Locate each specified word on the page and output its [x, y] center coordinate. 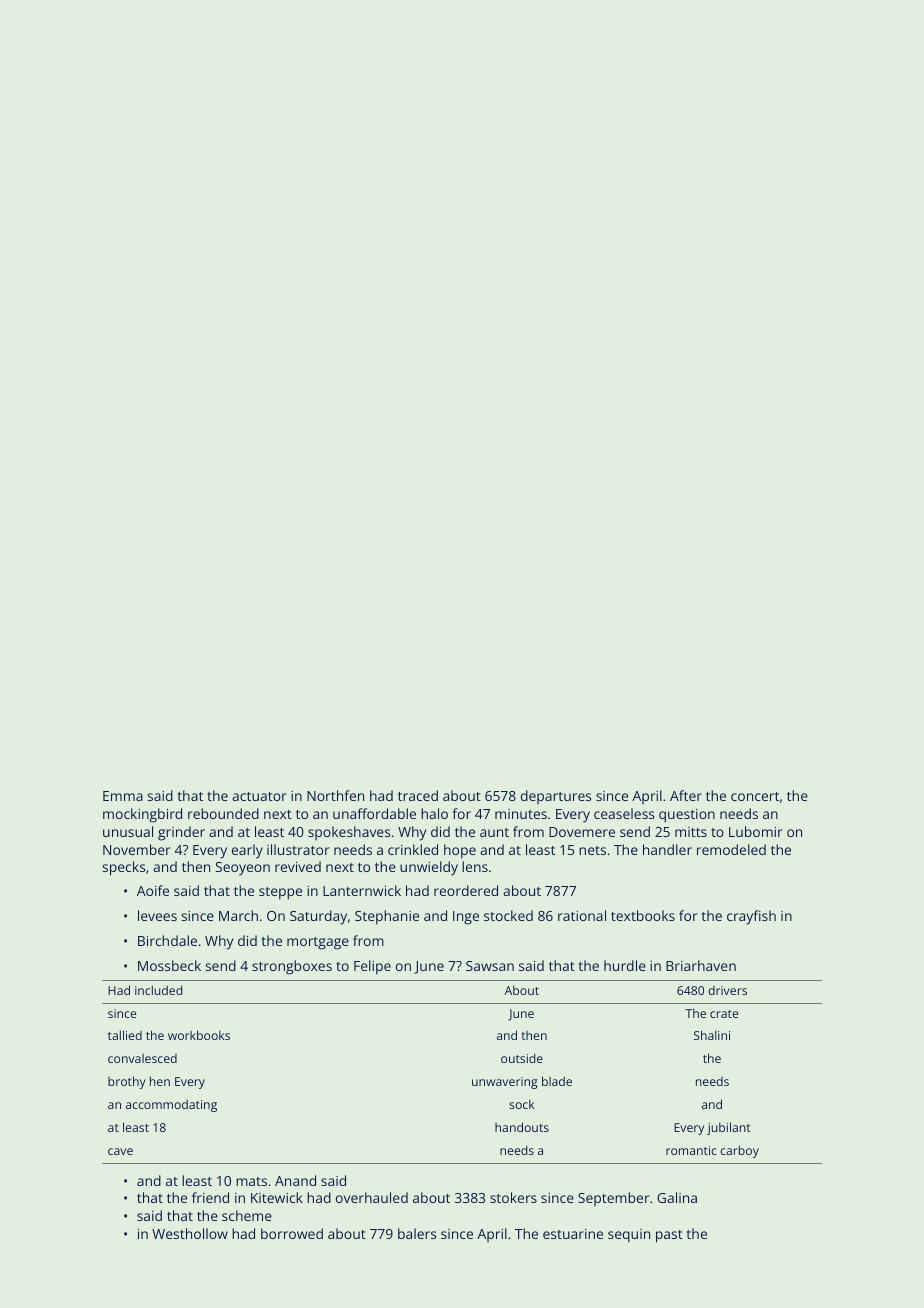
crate [724, 1014]
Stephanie [387, 917]
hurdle [625, 965]
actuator [259, 796]
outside [522, 1058]
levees [157, 915]
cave [120, 1151]
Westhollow [190, 1233]
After [686, 795]
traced [418, 795]
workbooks [199, 1035]
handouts [522, 1127]
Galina [677, 1197]
